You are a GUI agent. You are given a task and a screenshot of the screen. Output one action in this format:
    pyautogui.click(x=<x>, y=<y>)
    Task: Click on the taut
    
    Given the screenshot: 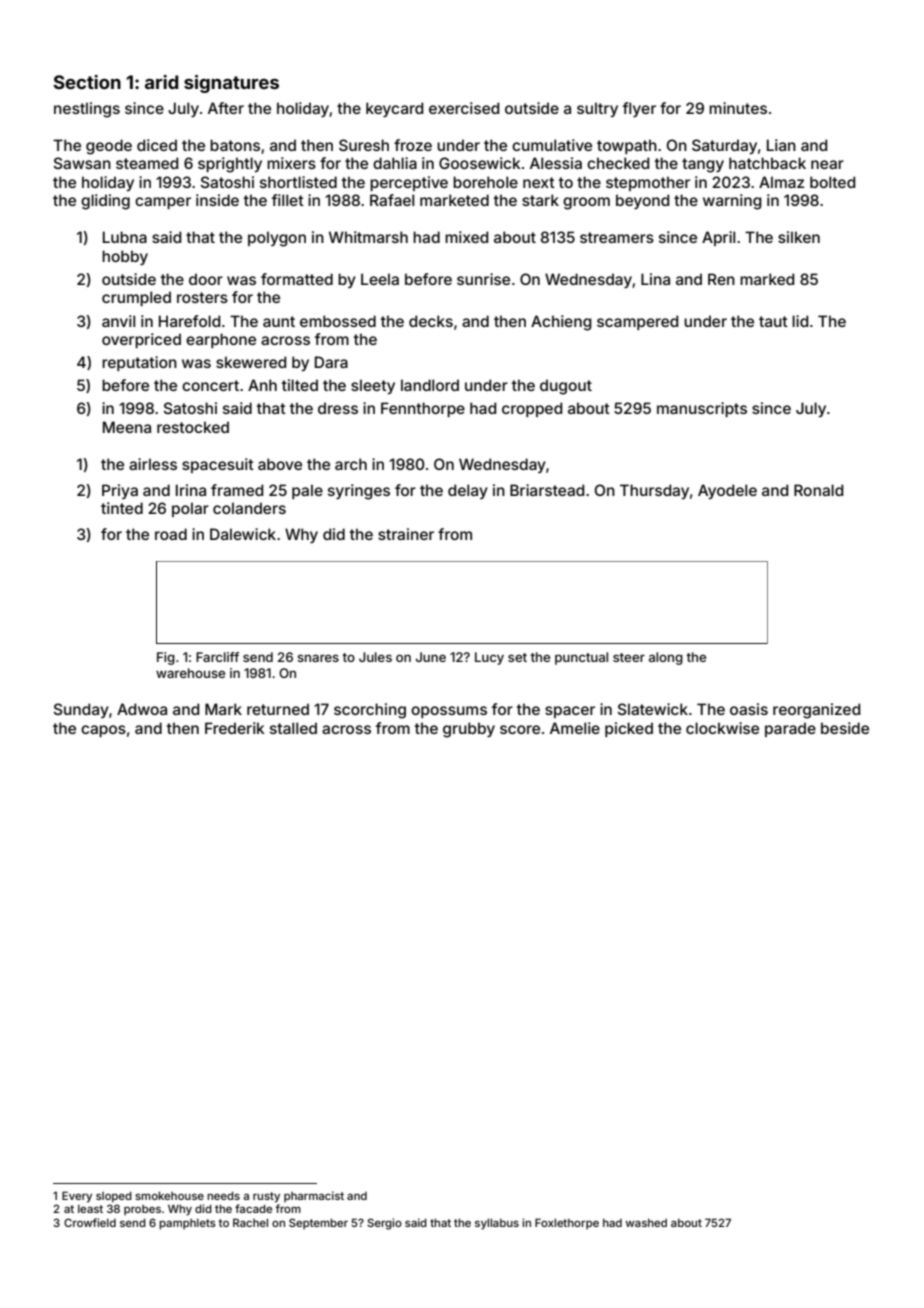 What is the action you would take?
    pyautogui.click(x=773, y=321)
